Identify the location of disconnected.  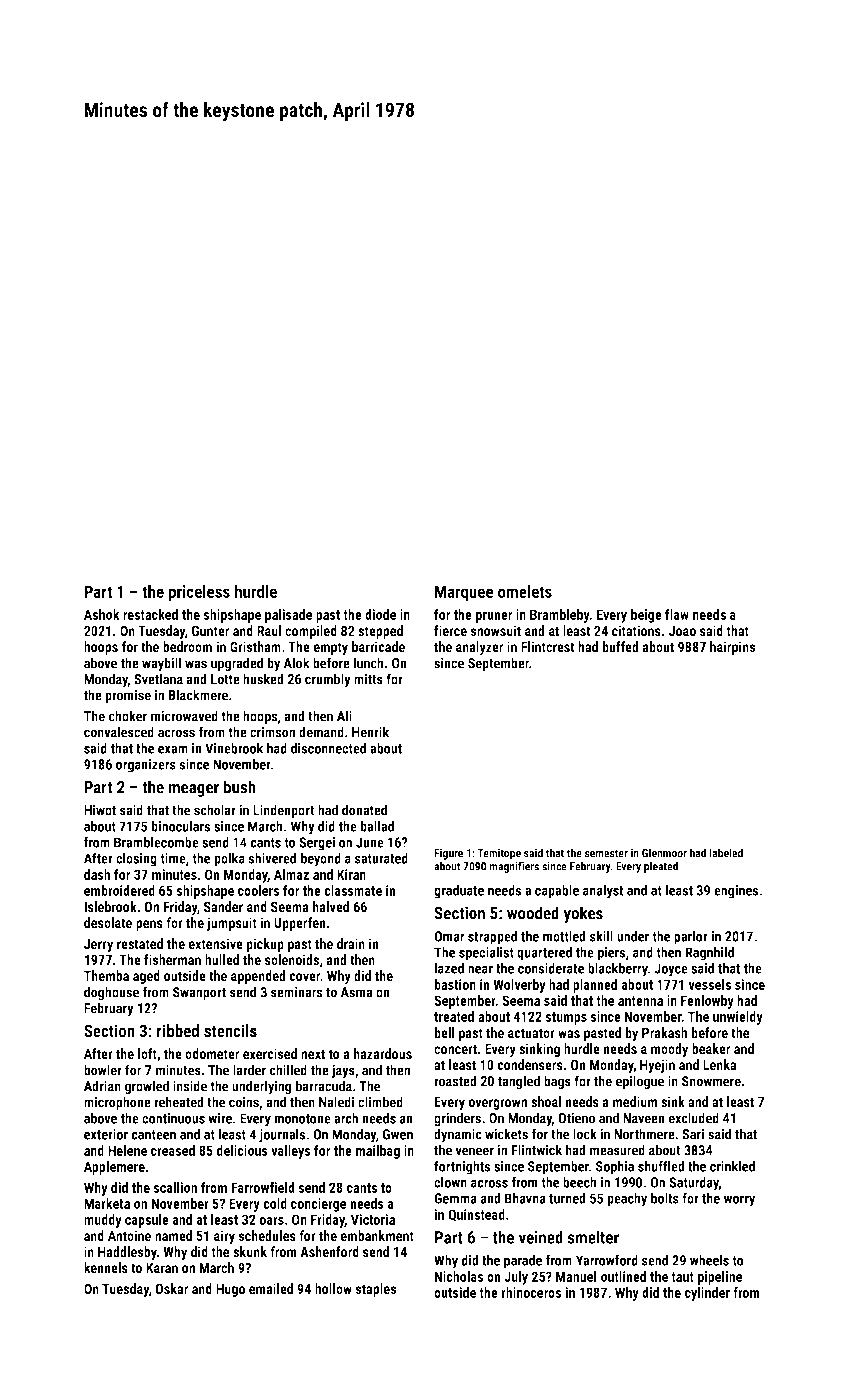
(328, 748).
